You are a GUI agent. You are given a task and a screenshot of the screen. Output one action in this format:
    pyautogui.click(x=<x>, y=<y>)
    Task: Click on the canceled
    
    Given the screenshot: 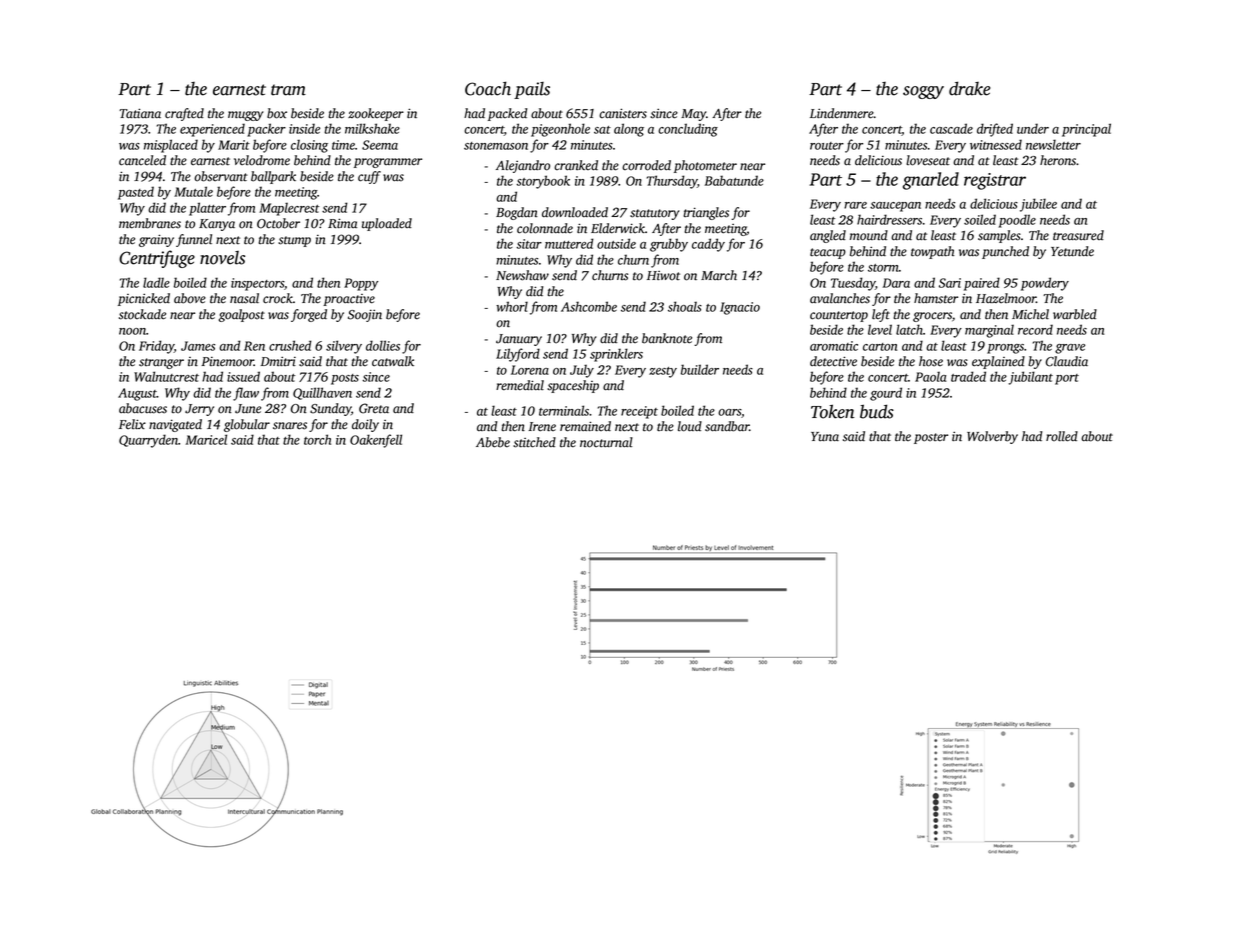 What is the action you would take?
    pyautogui.click(x=142, y=160)
